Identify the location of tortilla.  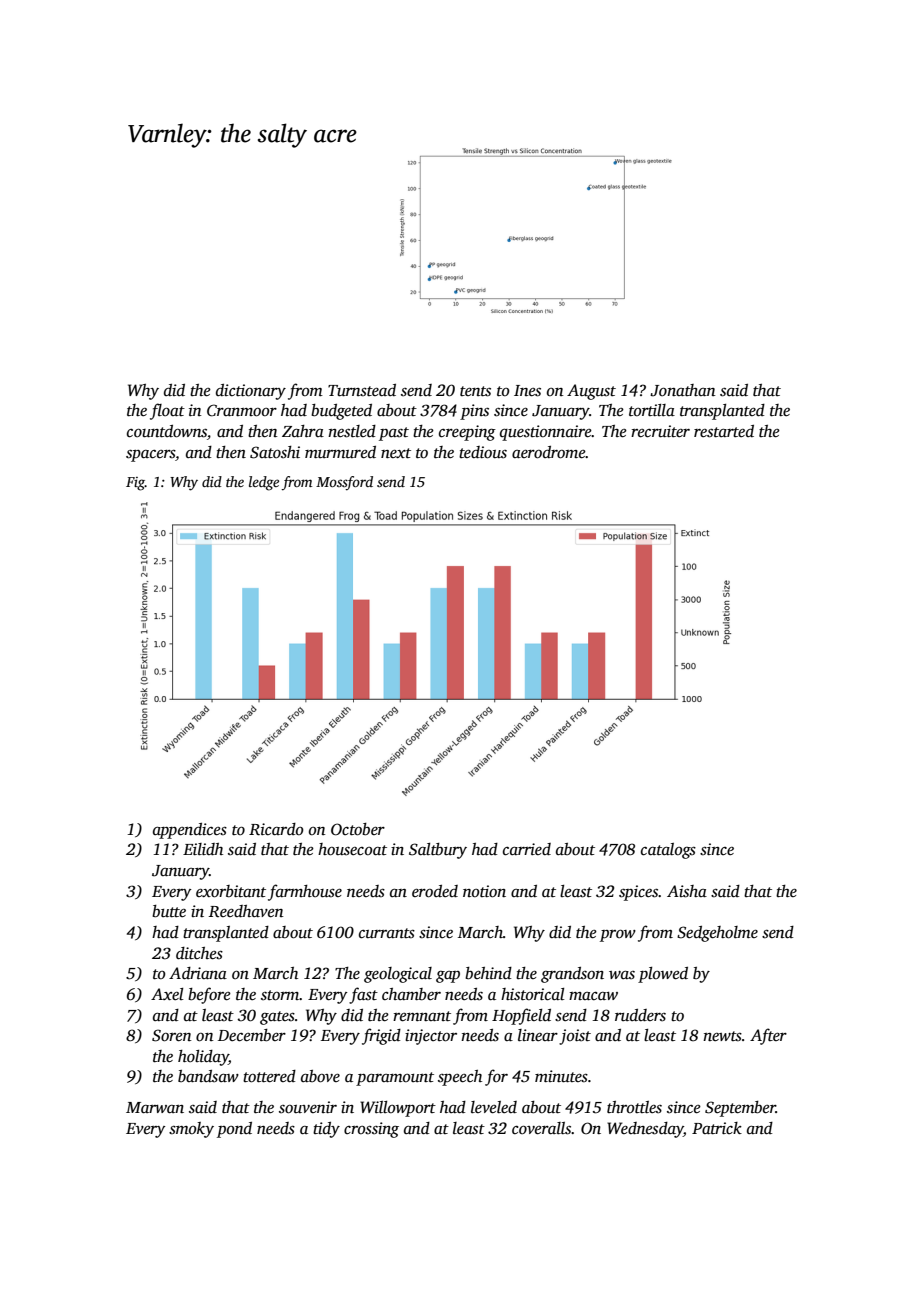
(652, 410).
